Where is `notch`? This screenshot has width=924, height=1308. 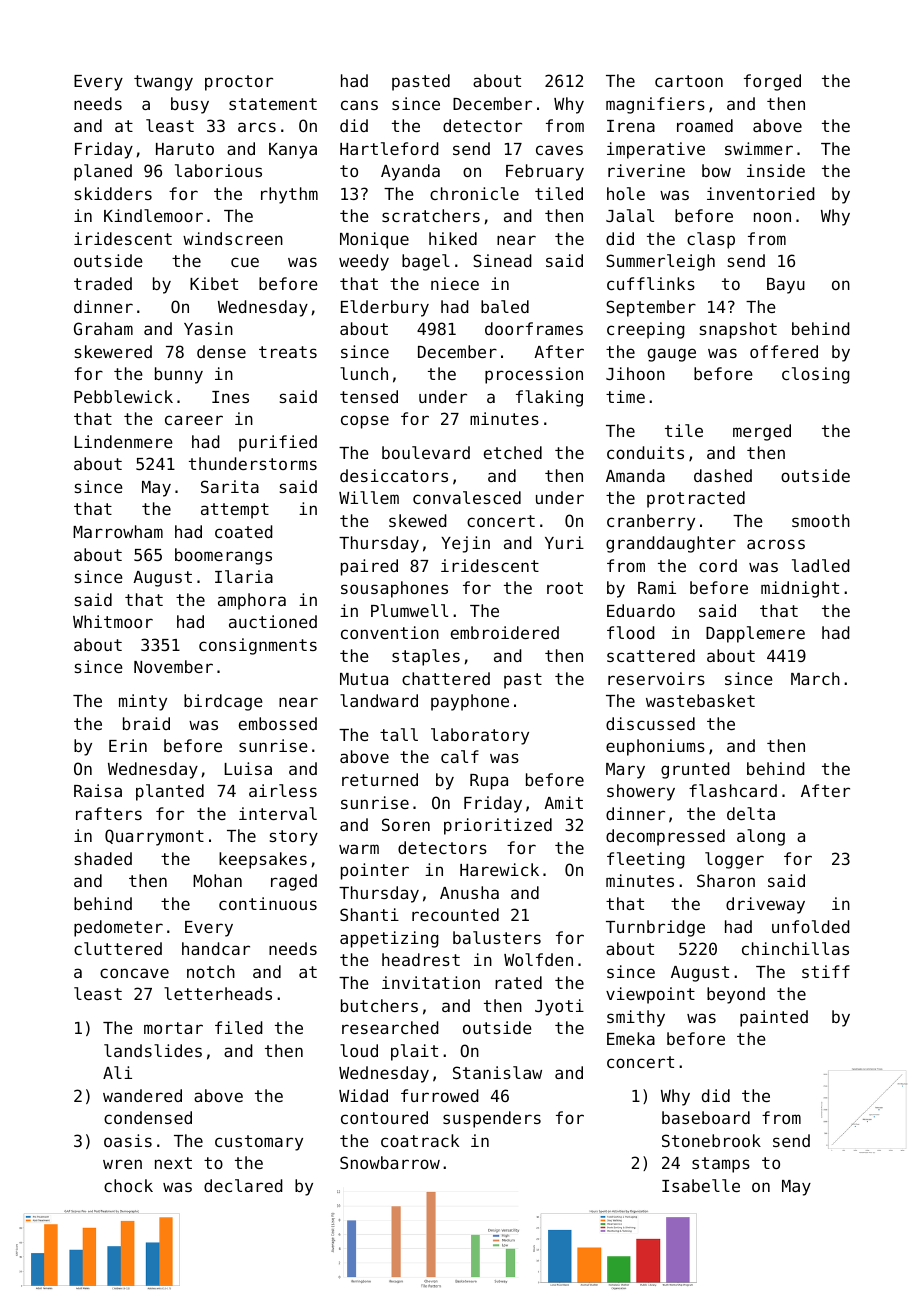 notch is located at coordinates (211, 971).
